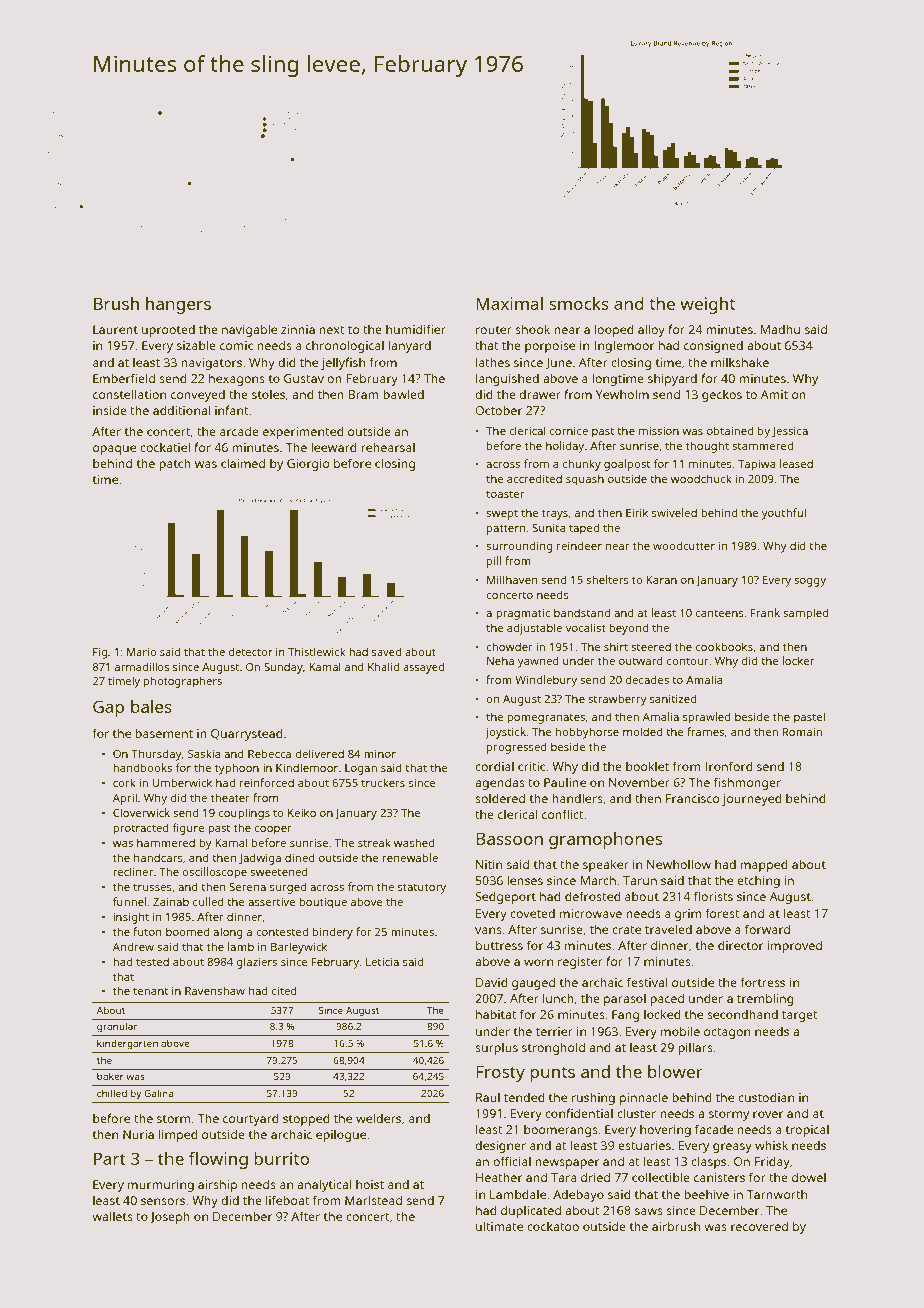 Image resolution: width=924 pixels, height=1308 pixels. What do you see at coordinates (129, 901) in the screenshot?
I see `funnel` at bounding box center [129, 901].
